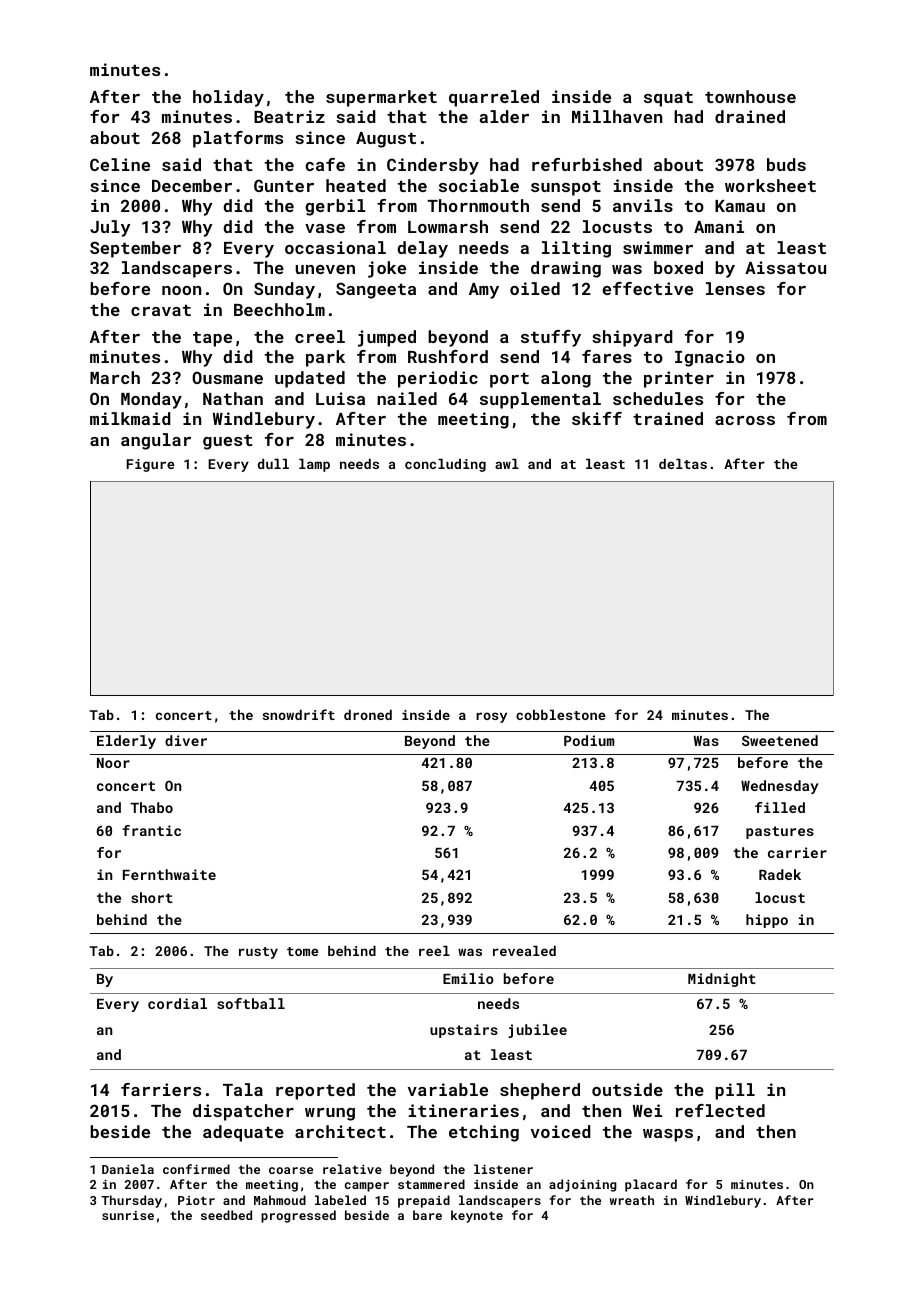  I want to click on Podium, so click(589, 740).
